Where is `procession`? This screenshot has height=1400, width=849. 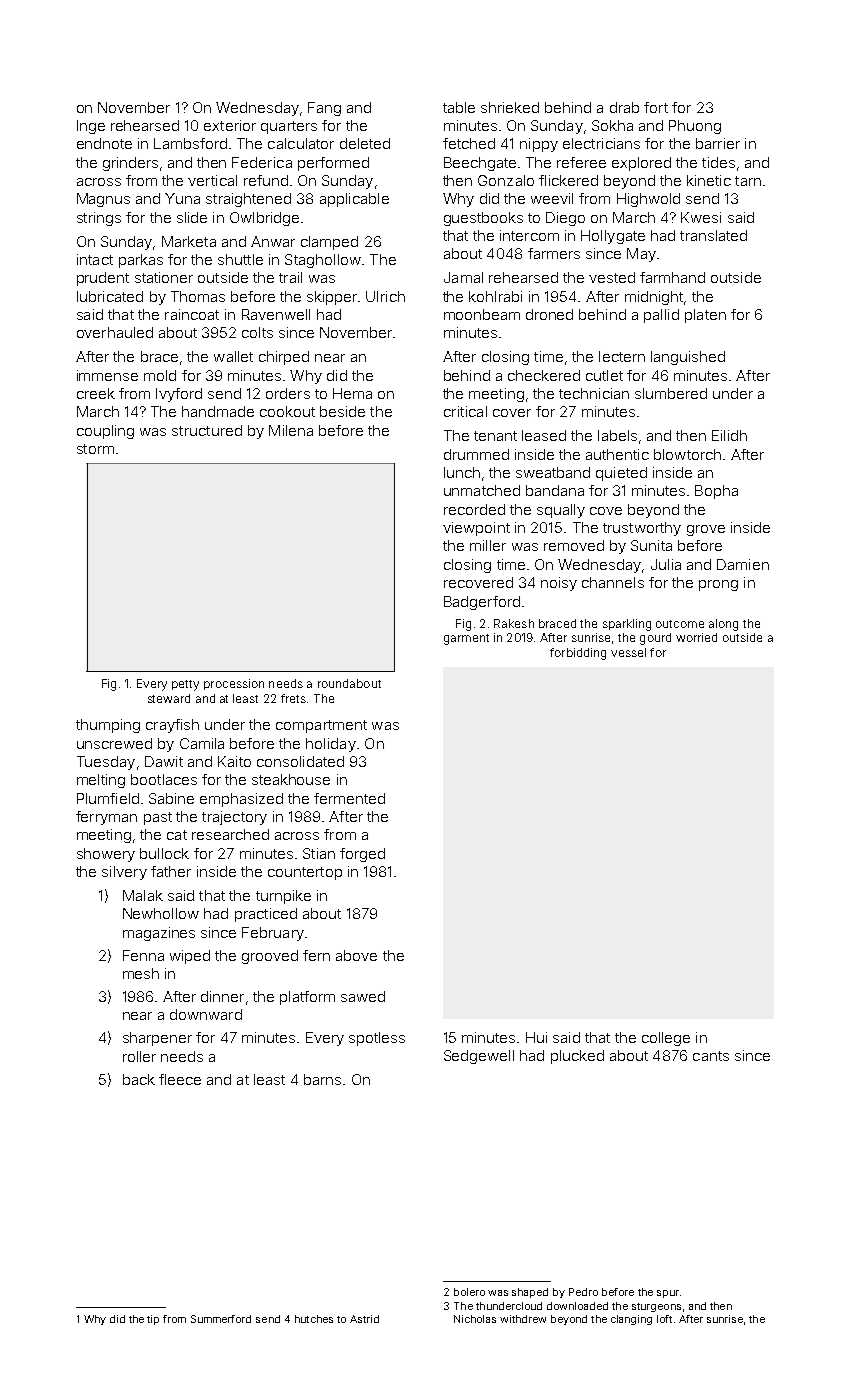
procession is located at coordinates (234, 684).
